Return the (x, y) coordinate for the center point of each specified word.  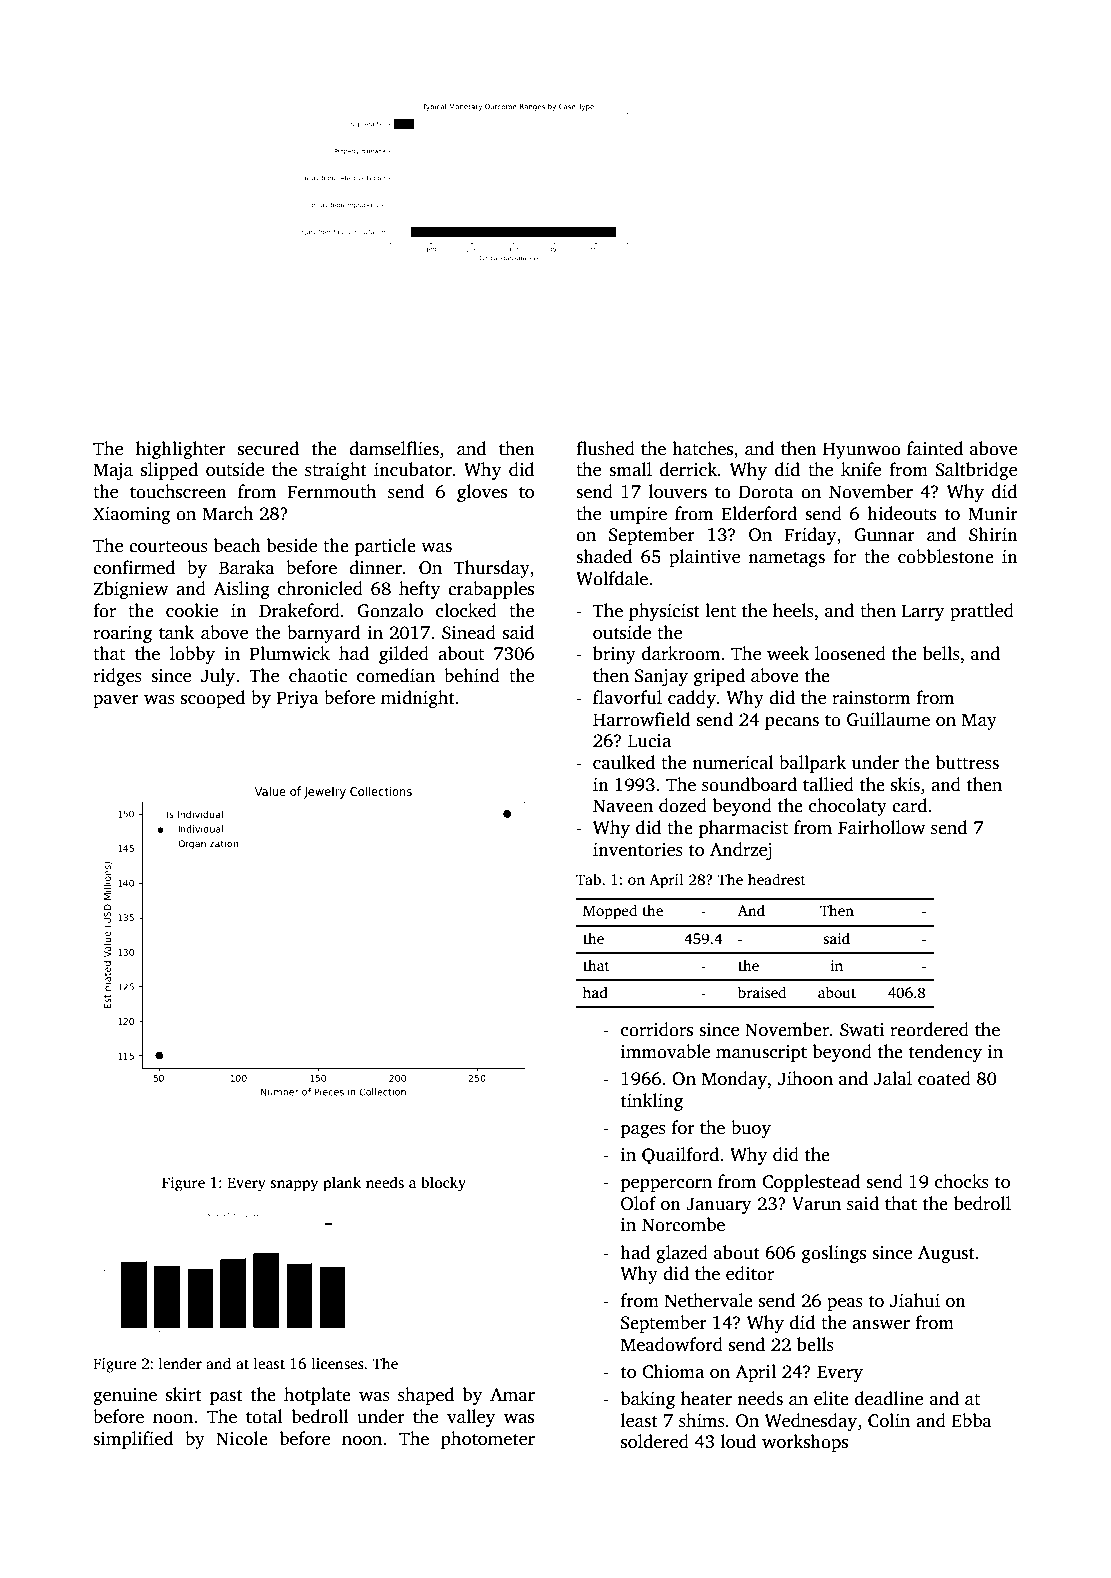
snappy (294, 1186)
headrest (777, 879)
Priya (298, 699)
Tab (588, 879)
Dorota (766, 492)
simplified (133, 1440)
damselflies (394, 448)
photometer (488, 1440)
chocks (962, 1181)
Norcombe (683, 1224)
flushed (605, 448)
